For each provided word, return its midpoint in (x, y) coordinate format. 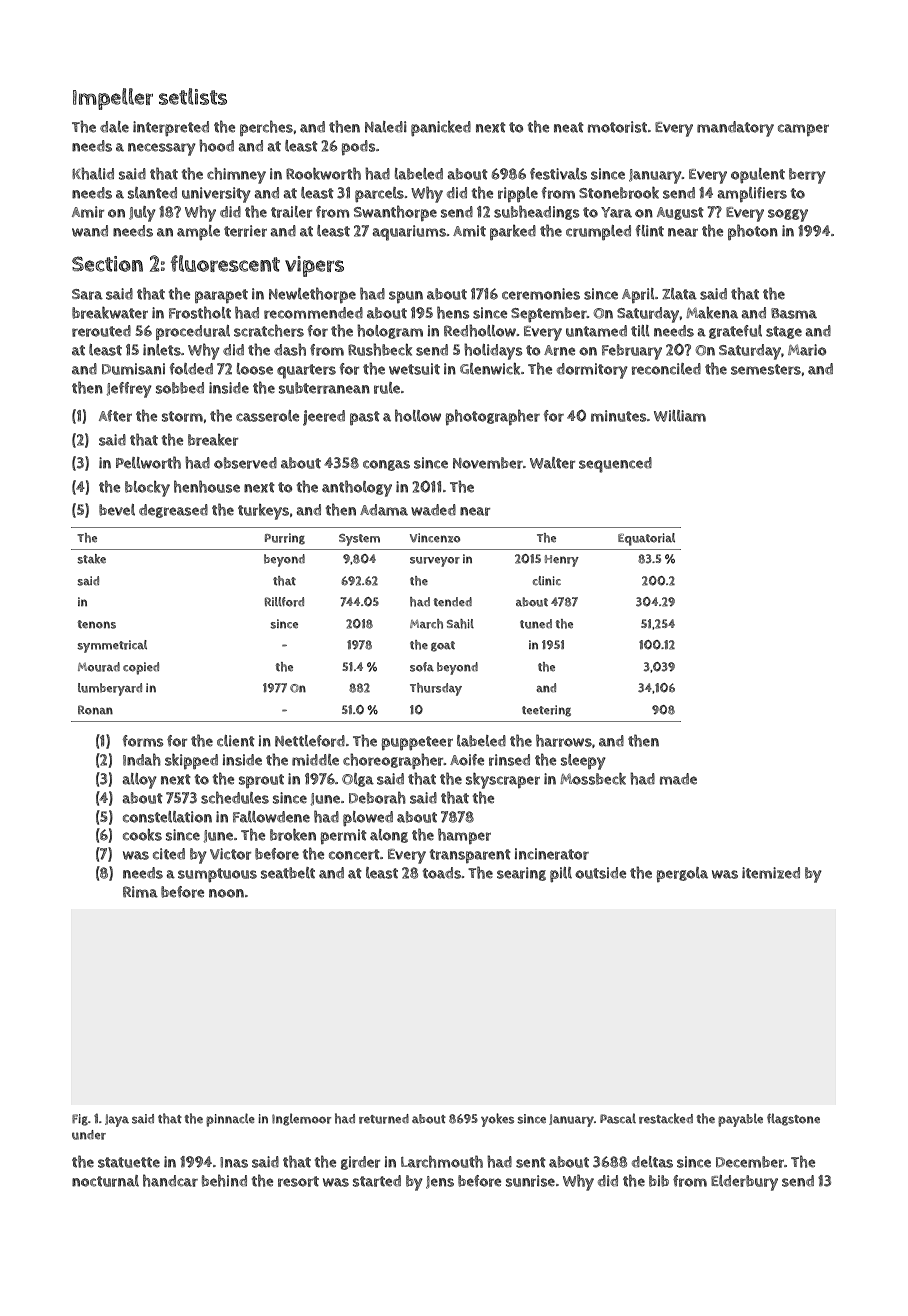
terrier (245, 231)
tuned (536, 624)
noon (226, 893)
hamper (464, 836)
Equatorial (646, 539)
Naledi (386, 127)
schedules (235, 797)
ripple (518, 194)
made (678, 779)
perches (266, 128)
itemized (771, 873)
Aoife (467, 760)
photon (753, 232)
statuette (129, 1162)
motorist (617, 127)
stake (91, 559)
